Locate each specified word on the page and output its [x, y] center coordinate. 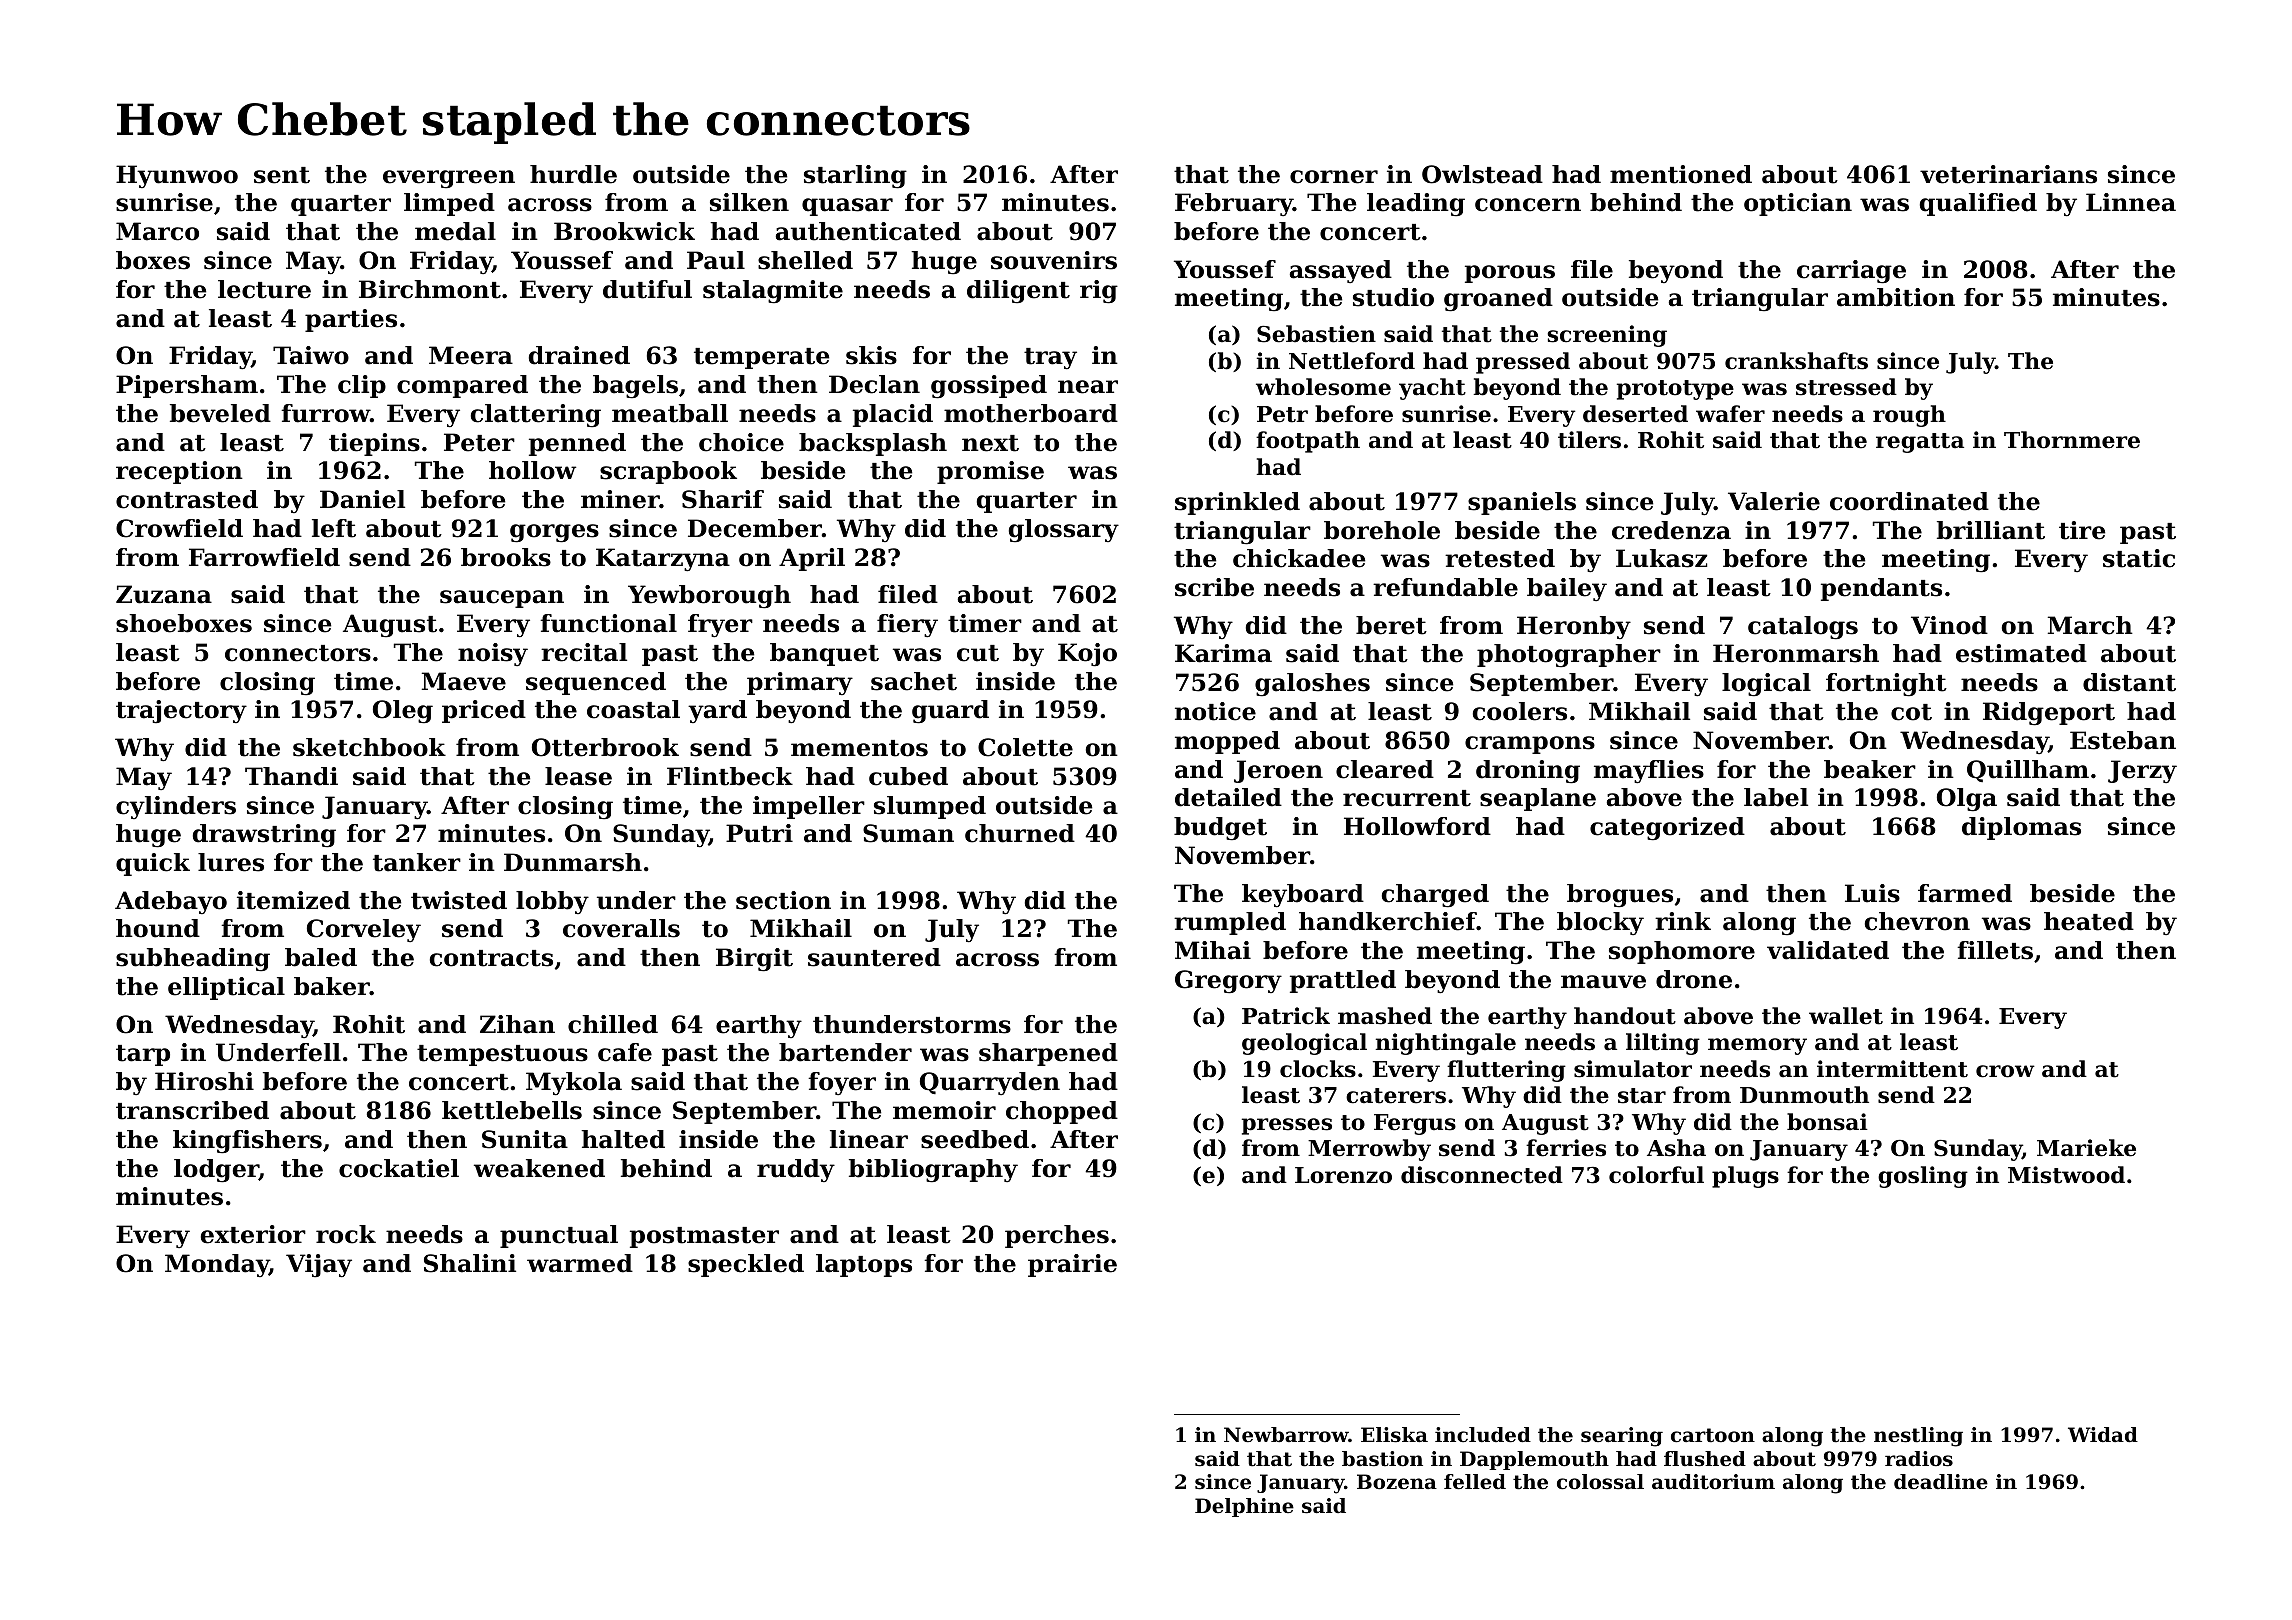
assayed [1341, 271]
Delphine [1244, 1507]
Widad [2103, 1435]
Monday [217, 1265]
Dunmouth [1804, 1095]
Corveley [364, 930]
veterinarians [2008, 174]
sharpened [1048, 1054]
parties [351, 320]
